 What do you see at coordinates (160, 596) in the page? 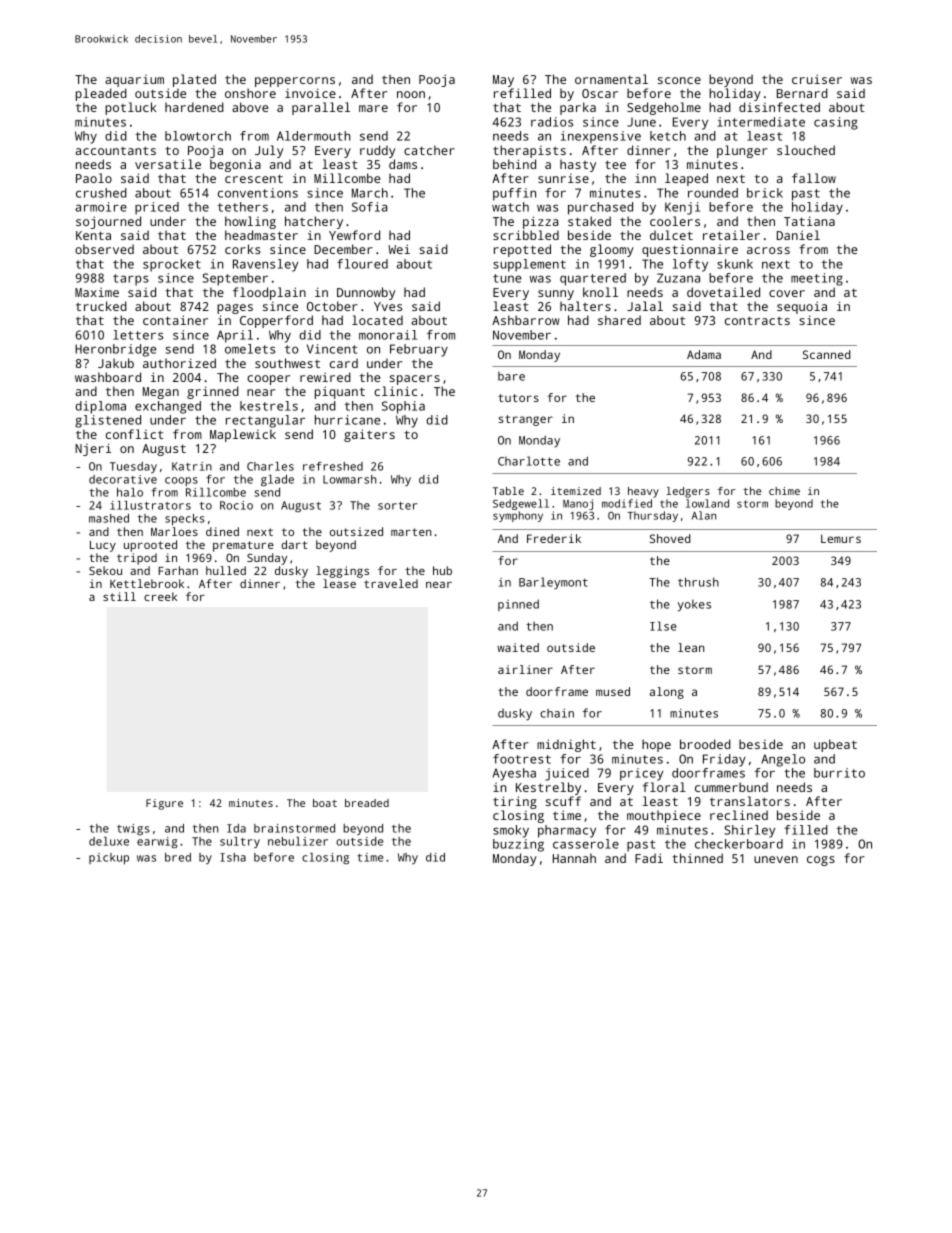
I see `creek` at bounding box center [160, 596].
